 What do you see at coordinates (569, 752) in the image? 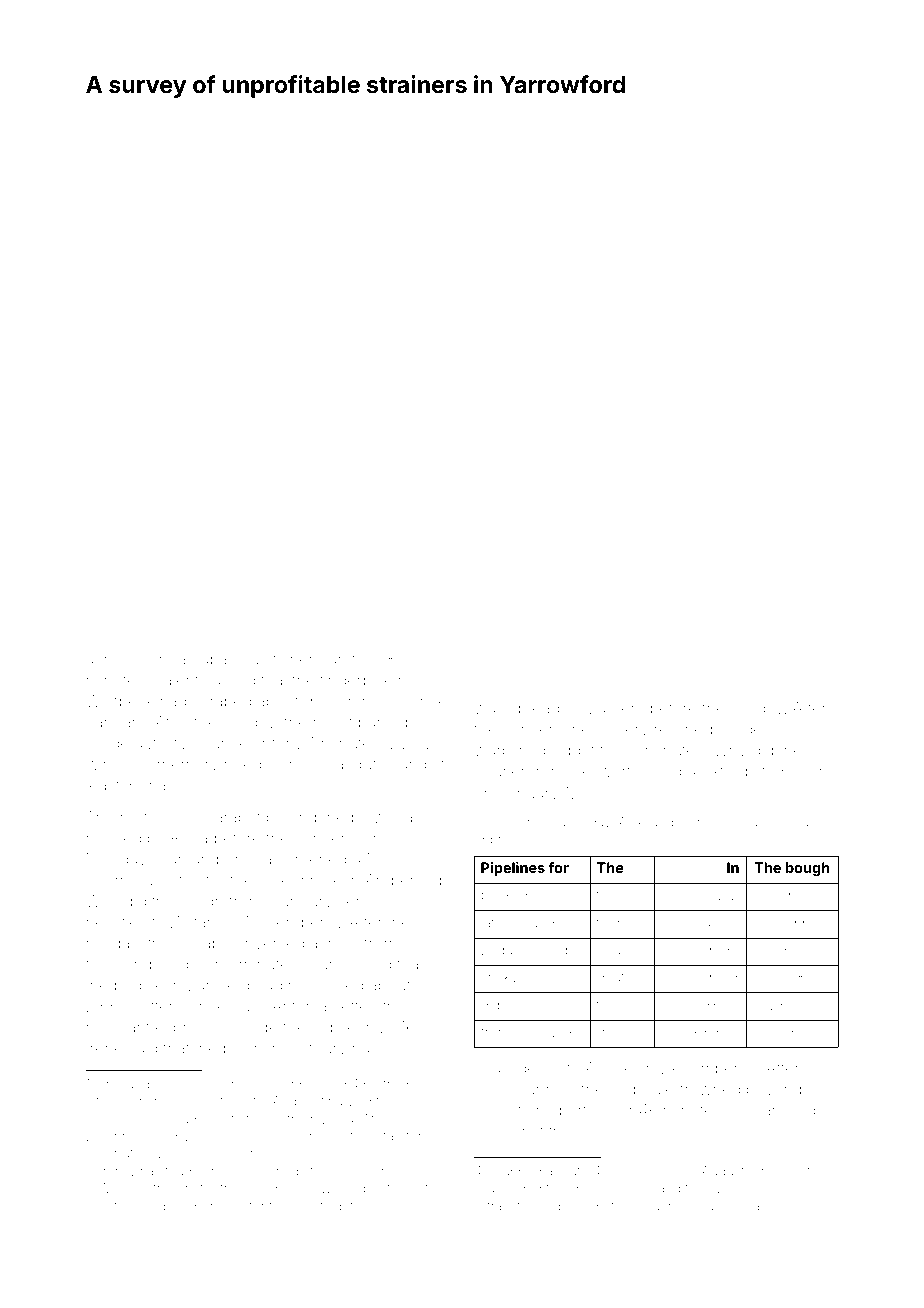
I see `budget` at bounding box center [569, 752].
